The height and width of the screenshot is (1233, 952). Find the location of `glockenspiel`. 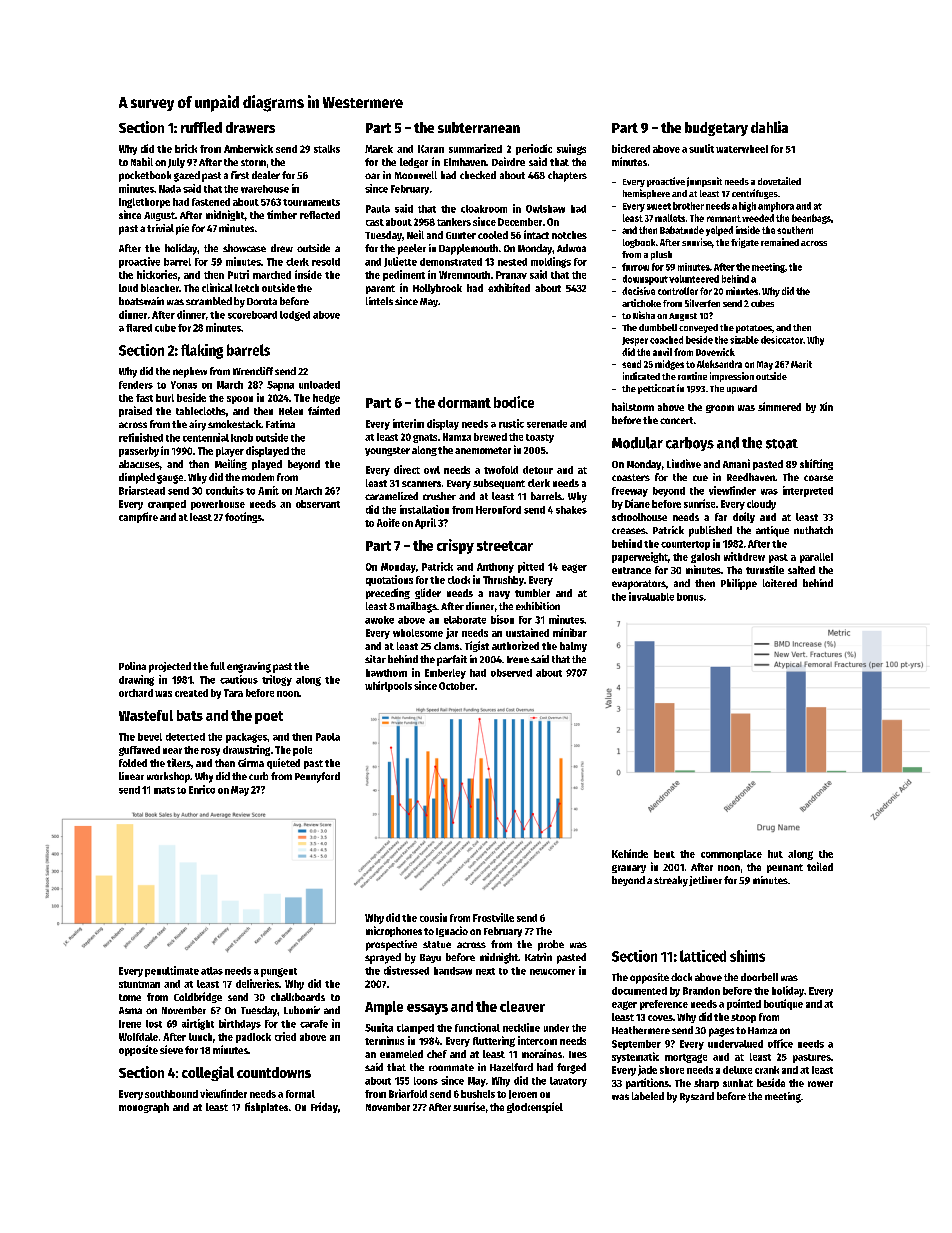

glockenspiel is located at coordinates (535, 1107).
